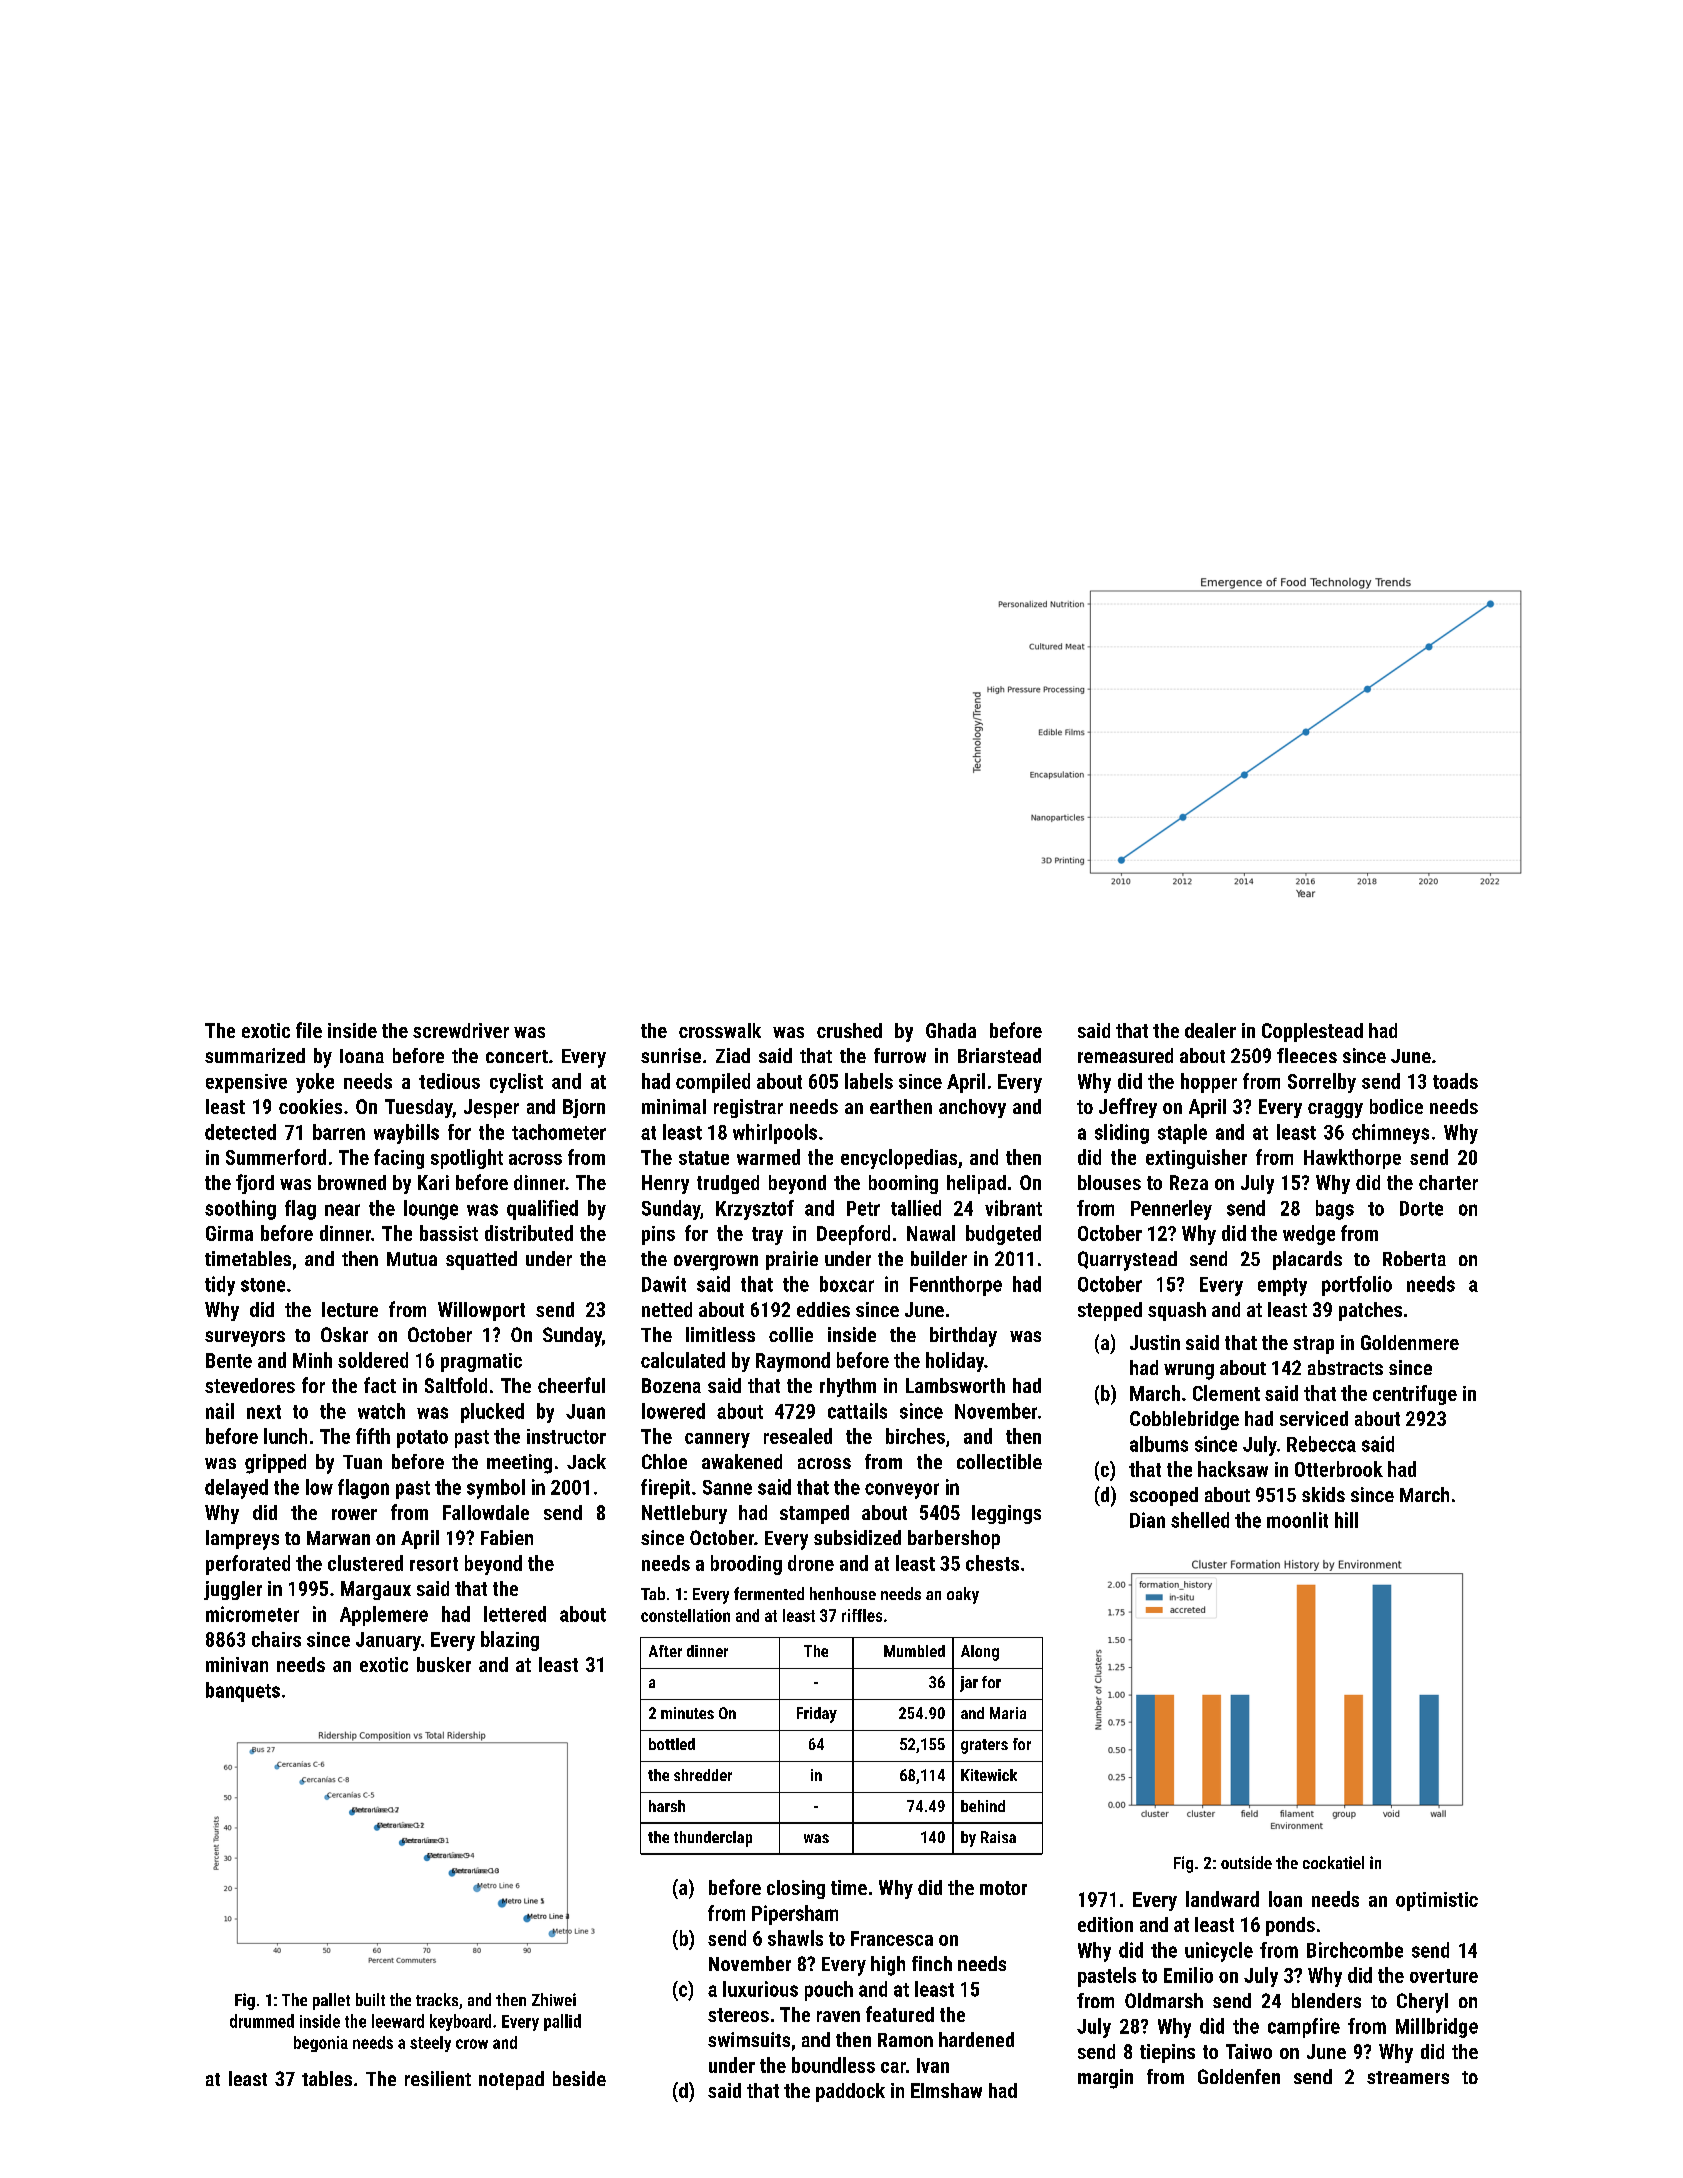  I want to click on birthday, so click(963, 1337).
